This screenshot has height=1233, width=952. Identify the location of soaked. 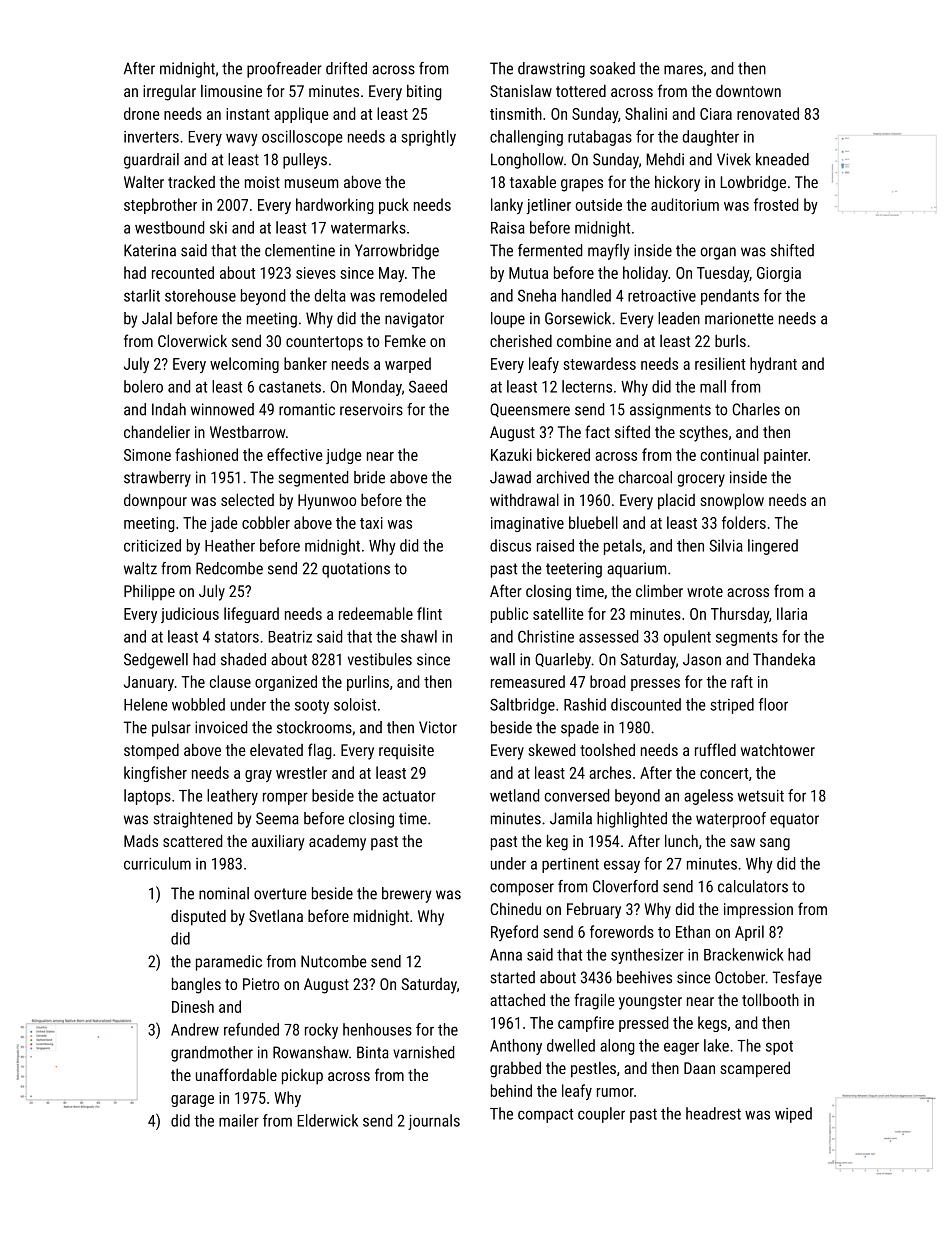
(612, 68).
